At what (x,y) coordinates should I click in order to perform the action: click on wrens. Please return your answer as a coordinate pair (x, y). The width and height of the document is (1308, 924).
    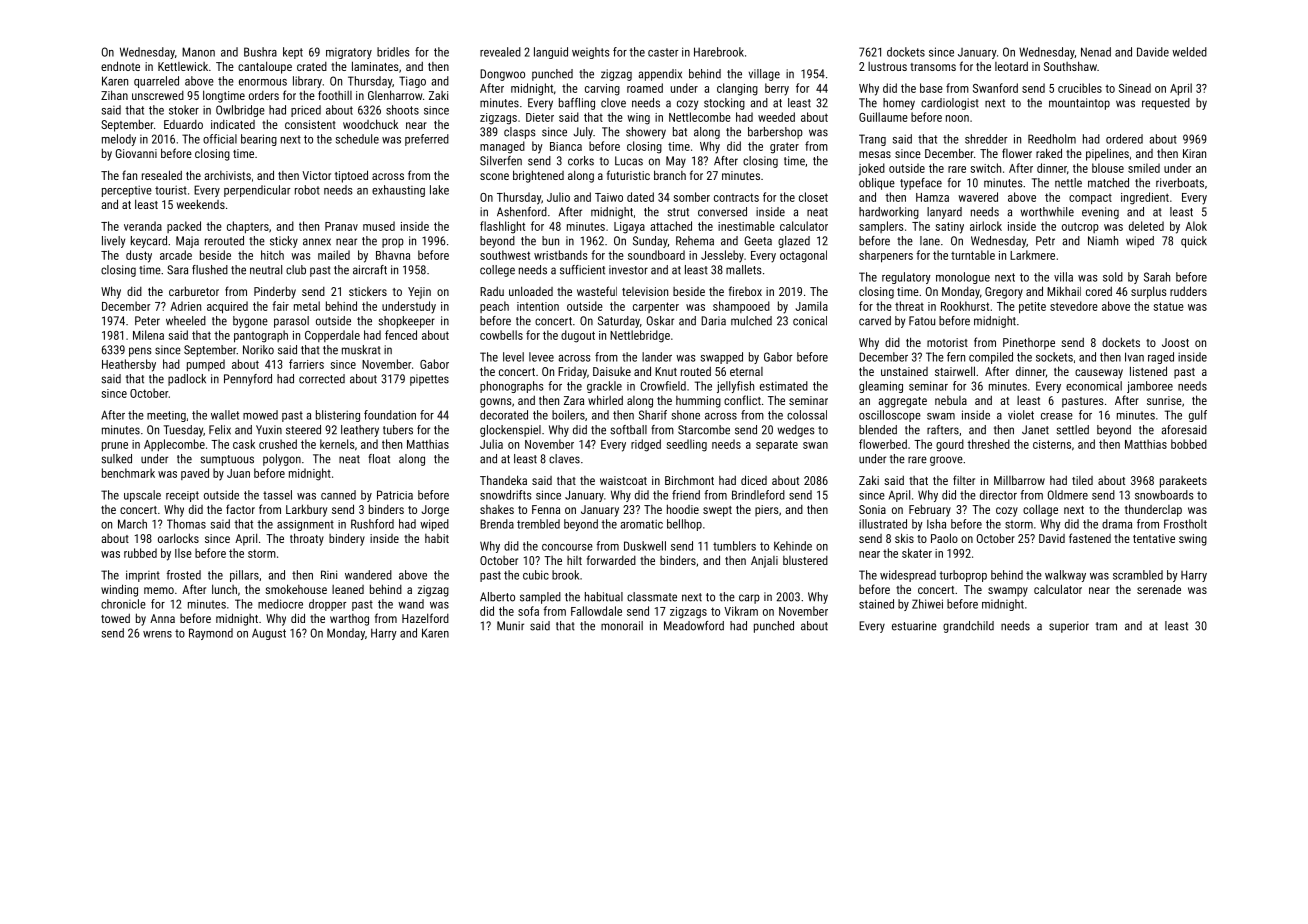
    Looking at the image, I should click on (157, 634).
